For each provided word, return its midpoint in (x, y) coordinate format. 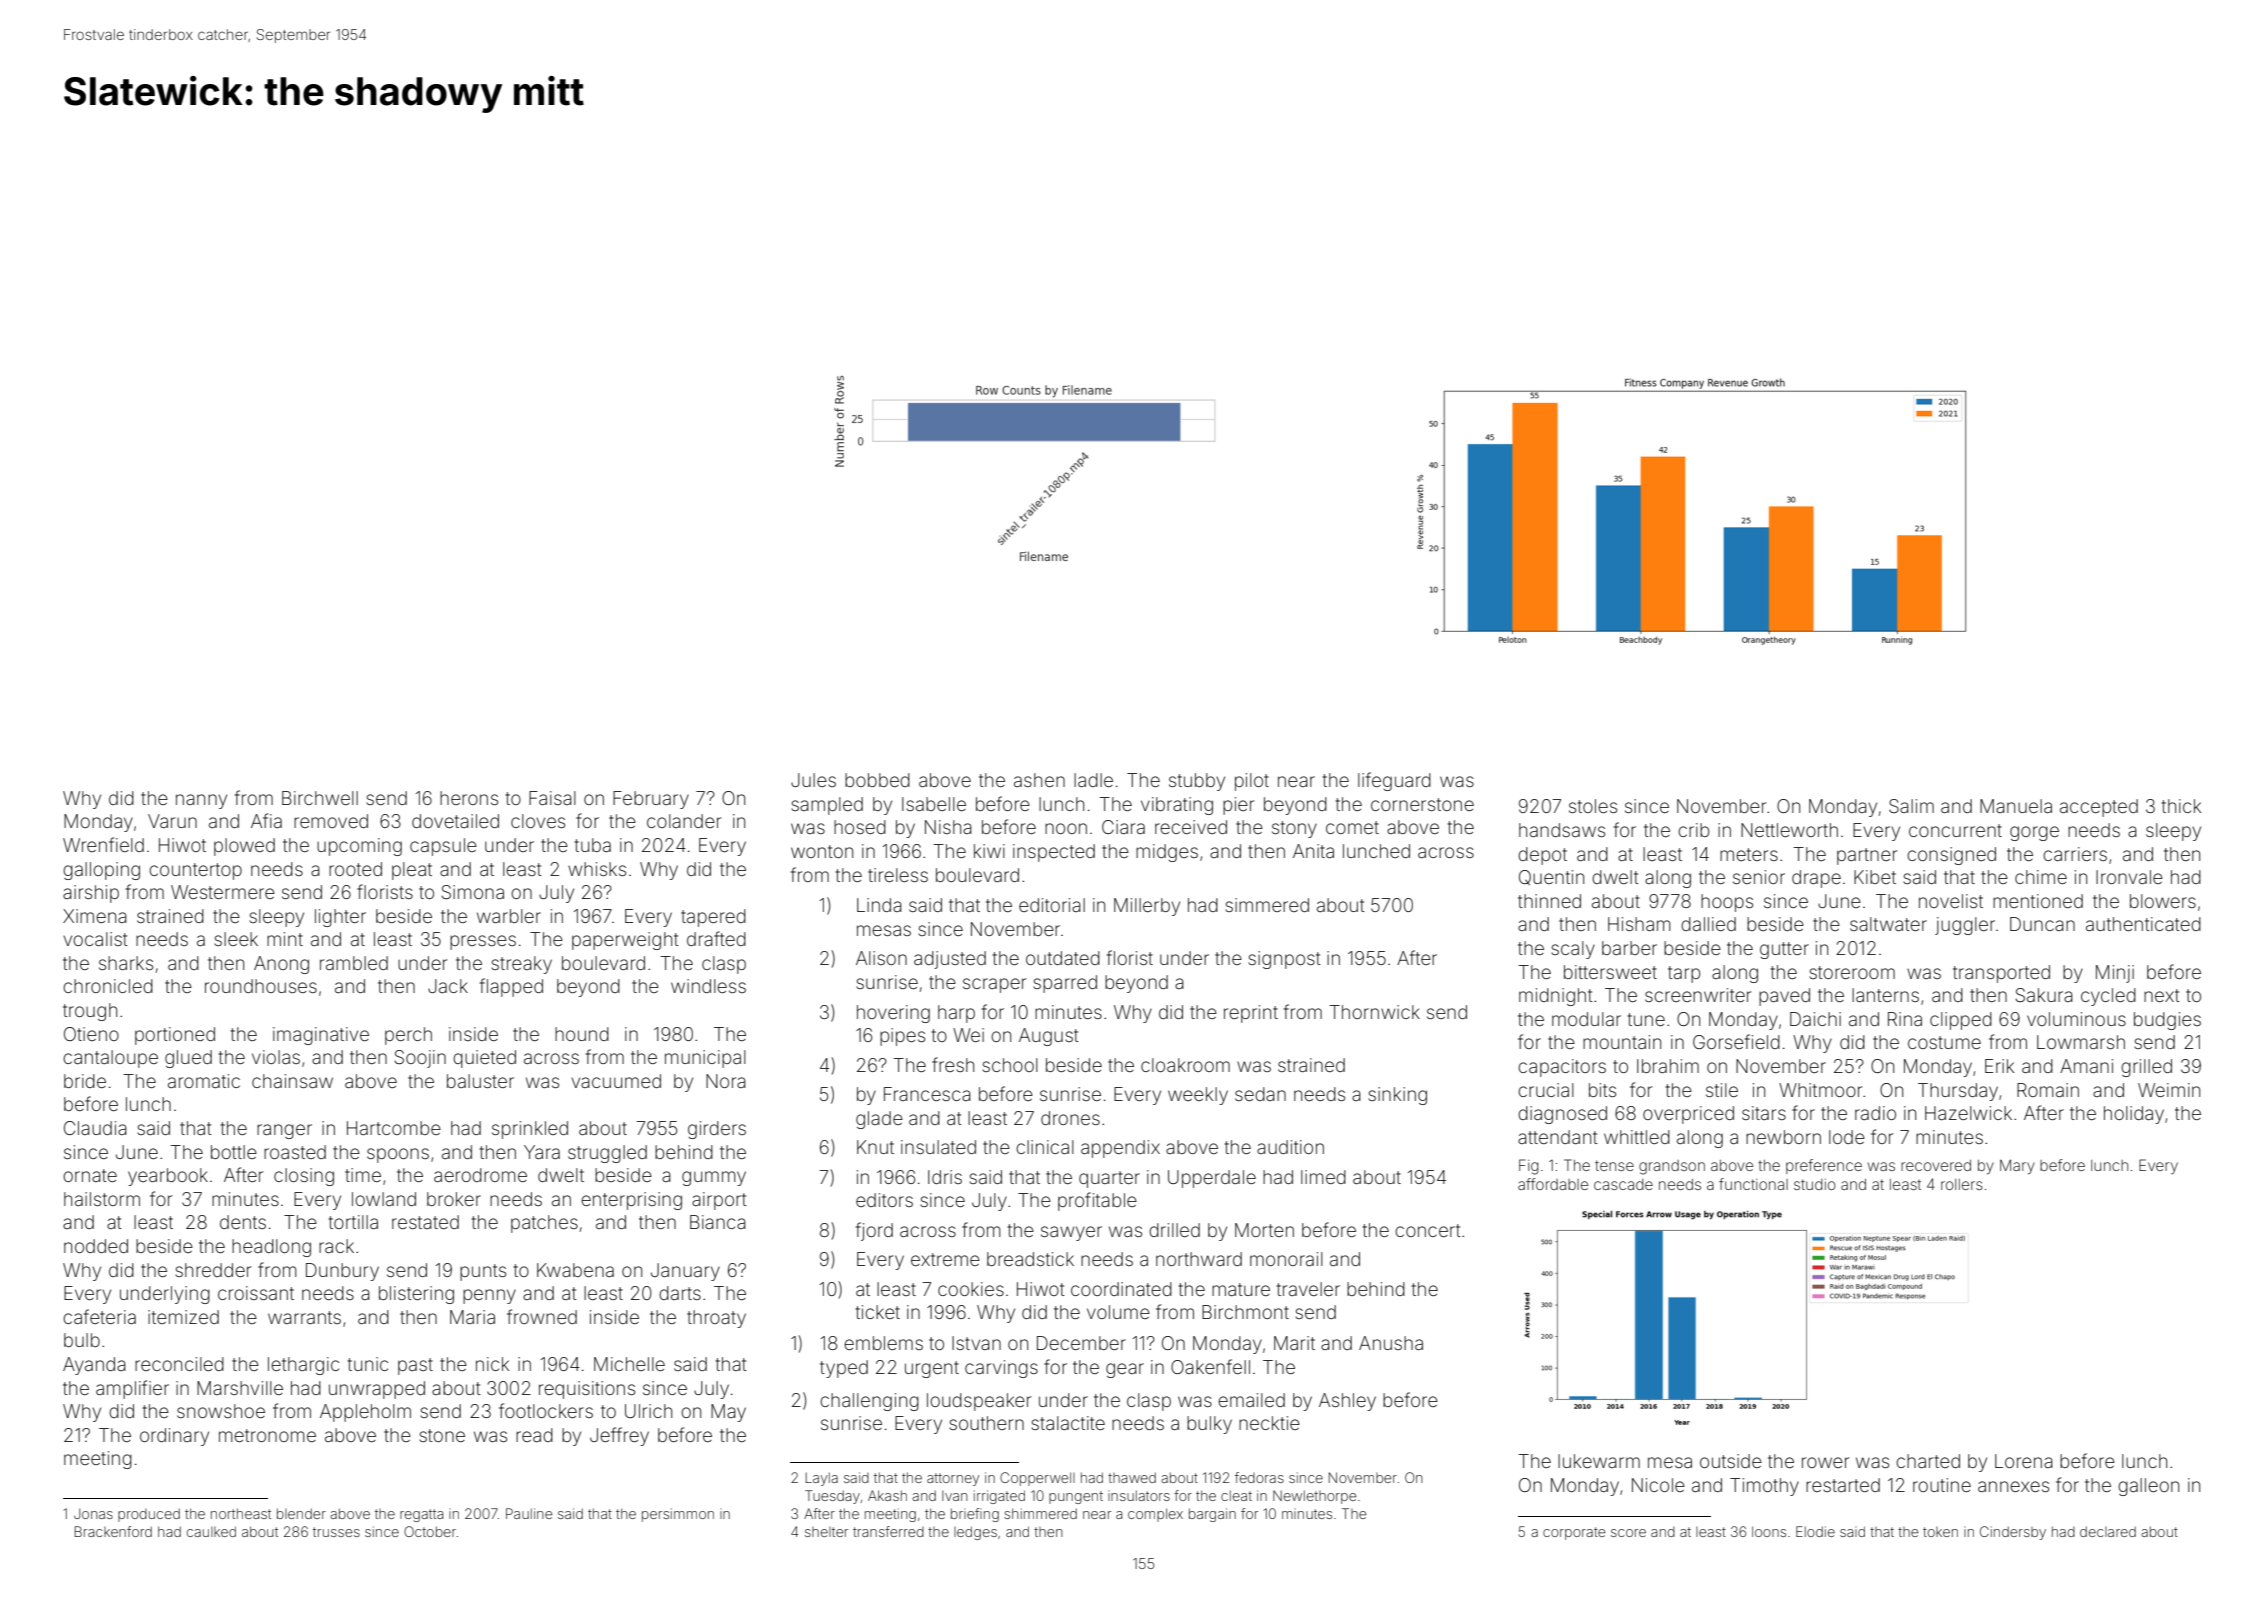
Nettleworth (1789, 830)
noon (1066, 828)
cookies (971, 1289)
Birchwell (320, 798)
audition (1290, 1147)
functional (1753, 1184)
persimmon (678, 1515)
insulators (1139, 1495)
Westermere (223, 892)
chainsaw (292, 1081)
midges (1167, 853)
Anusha (1391, 1343)
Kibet (1875, 877)
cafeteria (99, 1316)
